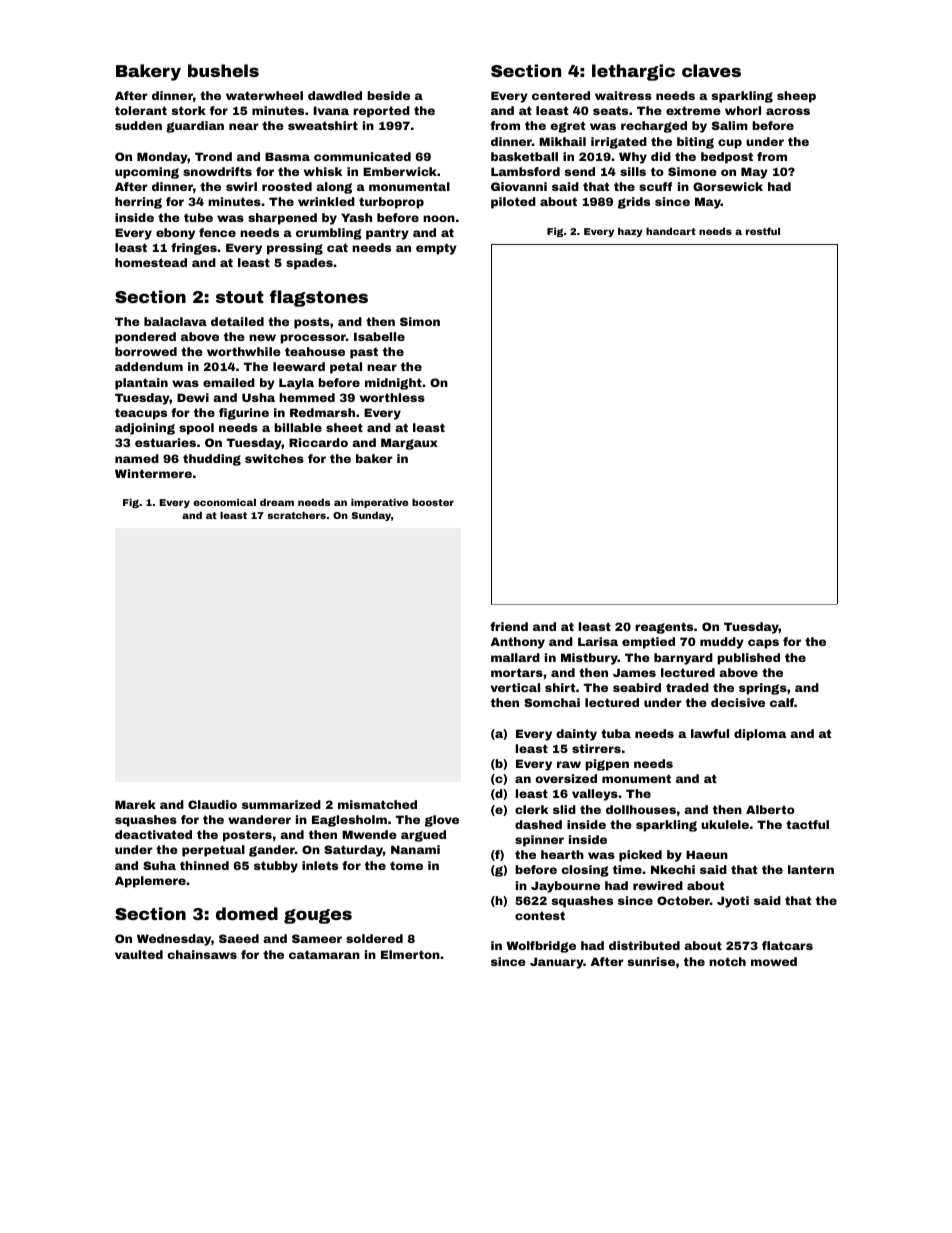 The image size is (952, 1233). Describe the element at coordinates (141, 110) in the screenshot. I see `tolerant` at that location.
